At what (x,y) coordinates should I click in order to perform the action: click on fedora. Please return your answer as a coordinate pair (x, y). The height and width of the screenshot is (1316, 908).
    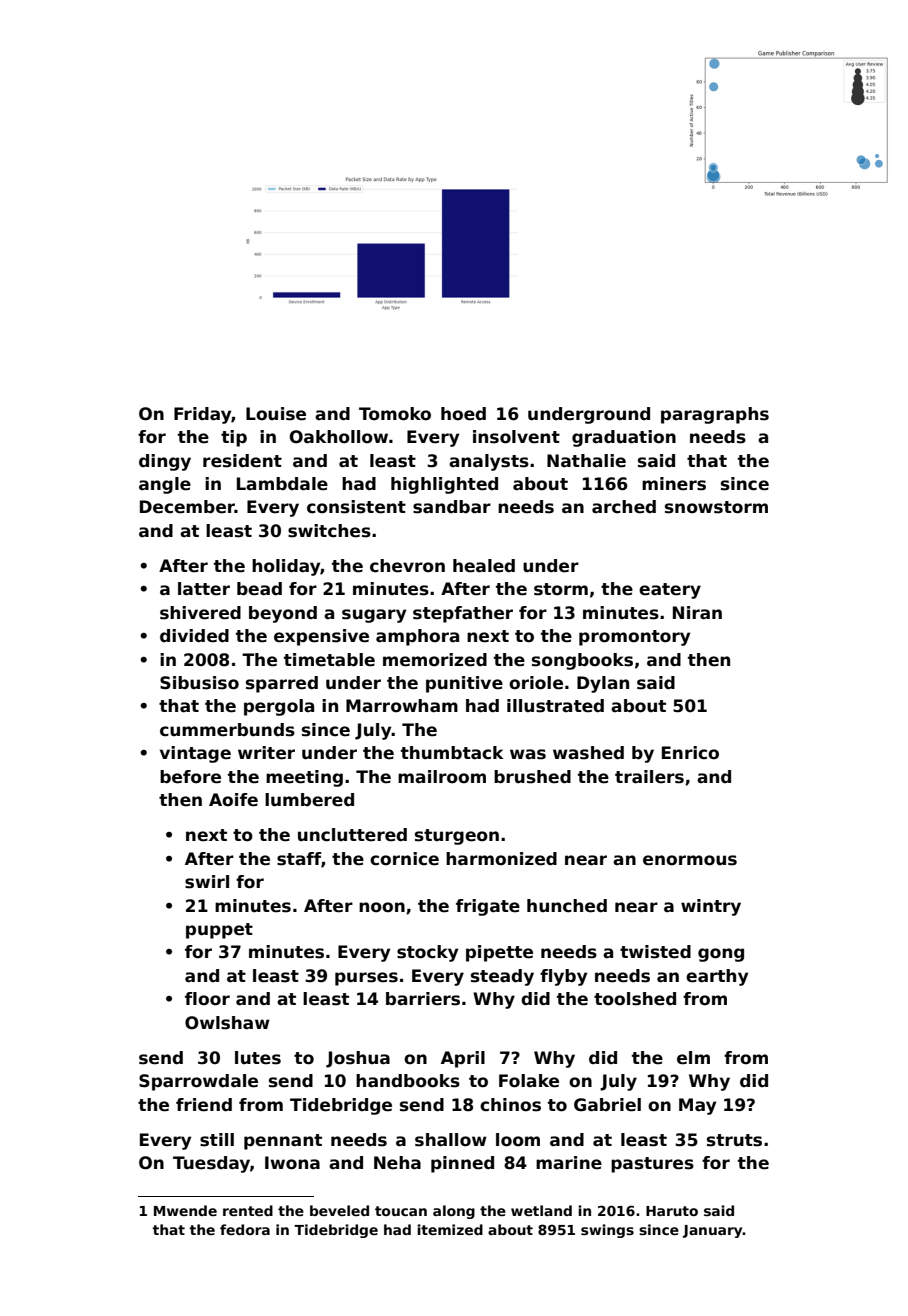
    Looking at the image, I should click on (245, 1229).
